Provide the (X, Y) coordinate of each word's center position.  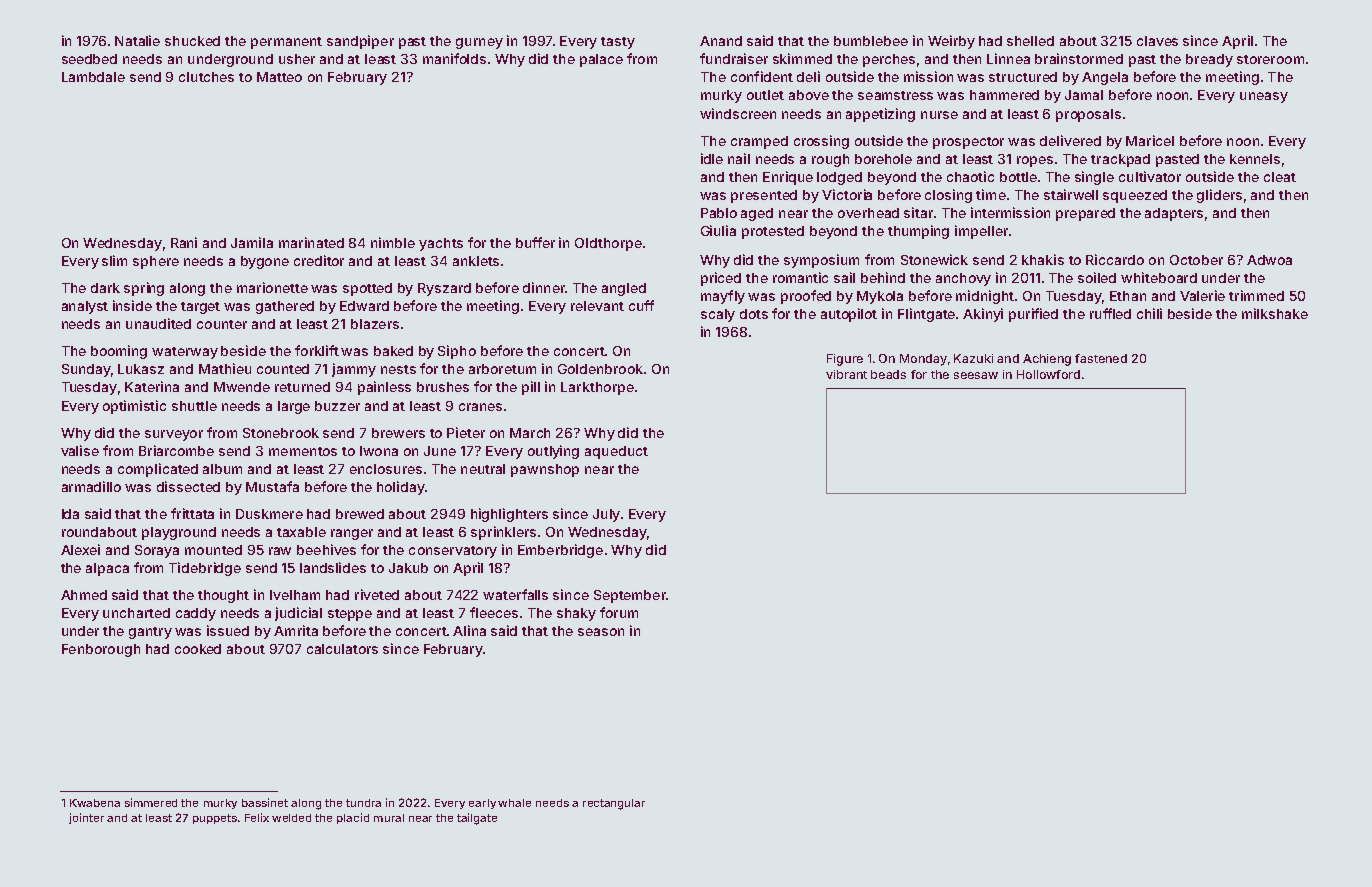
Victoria (847, 194)
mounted (213, 550)
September (630, 596)
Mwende (242, 387)
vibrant (846, 374)
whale (514, 803)
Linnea (1008, 58)
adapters (1174, 214)
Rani (184, 242)
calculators (342, 649)
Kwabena (95, 803)
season (601, 632)
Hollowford (1048, 374)
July (606, 515)
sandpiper (360, 42)
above (809, 95)
